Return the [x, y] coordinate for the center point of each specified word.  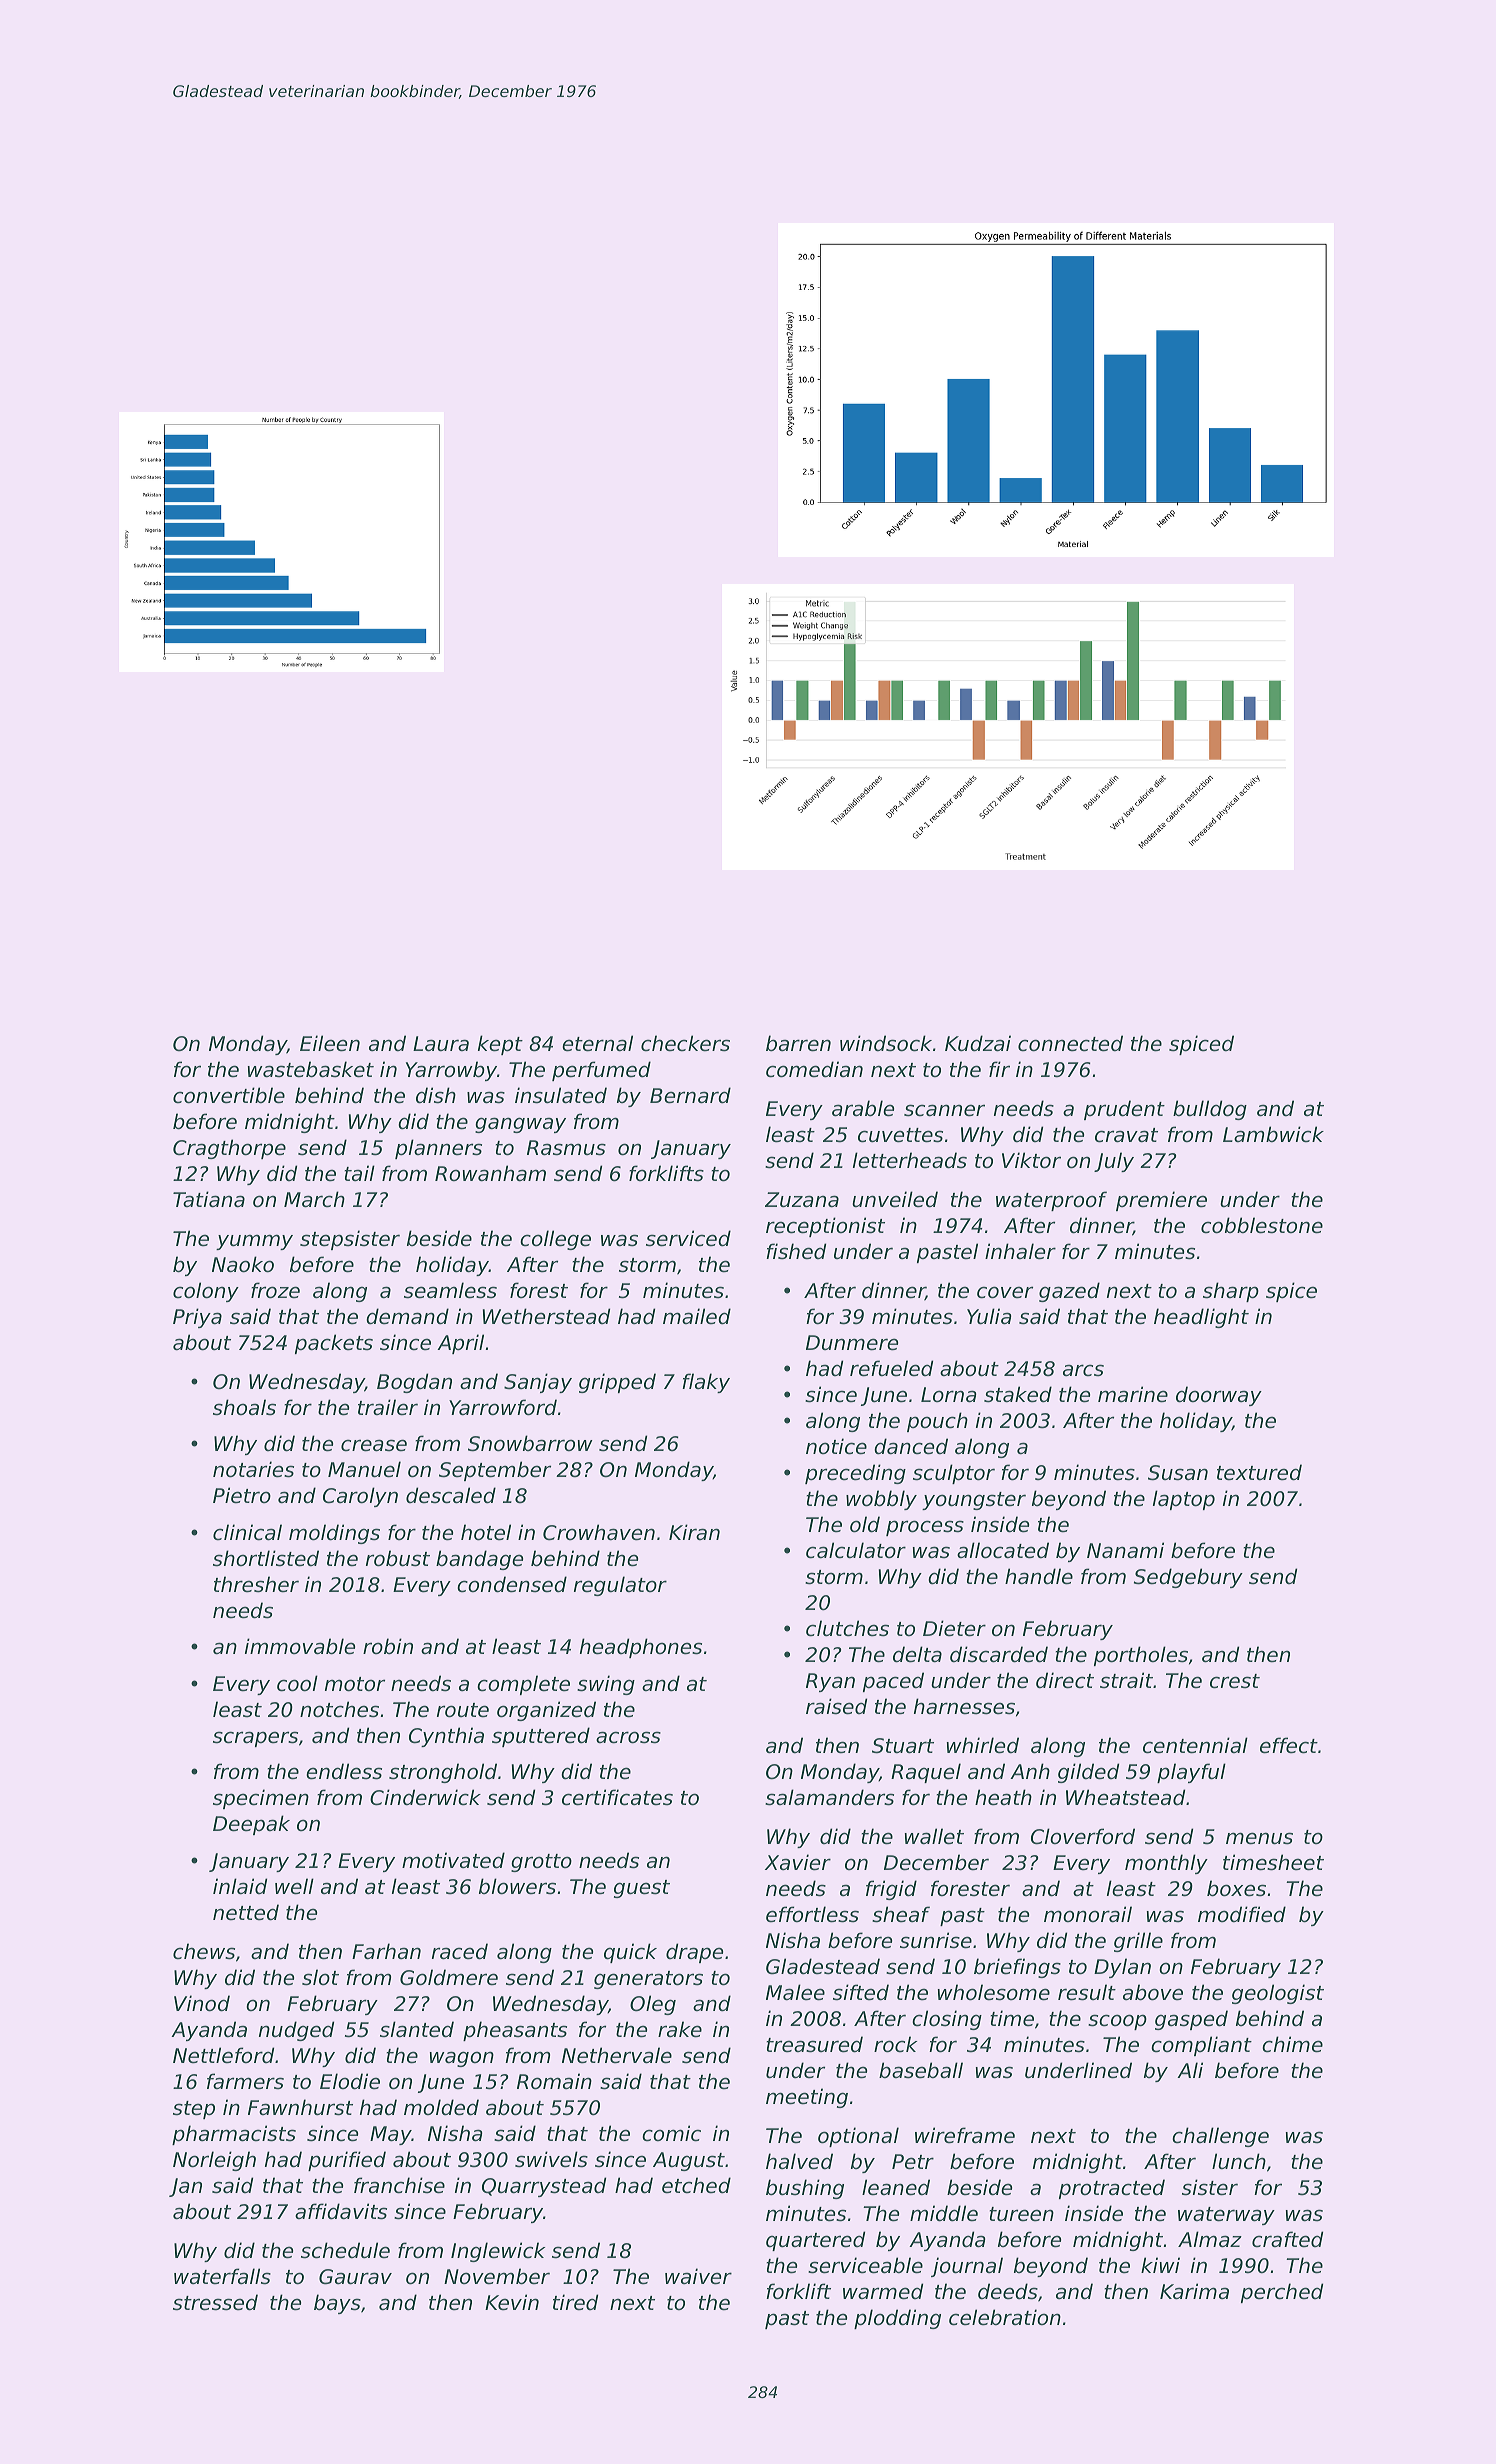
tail [359, 1173]
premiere [1161, 1201]
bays [337, 2304]
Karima [1194, 2291]
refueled [891, 1368]
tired [575, 2302]
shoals [244, 1407]
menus [1259, 1838]
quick [630, 1953]
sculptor [954, 1474]
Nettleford [223, 2055]
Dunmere [852, 1343]
